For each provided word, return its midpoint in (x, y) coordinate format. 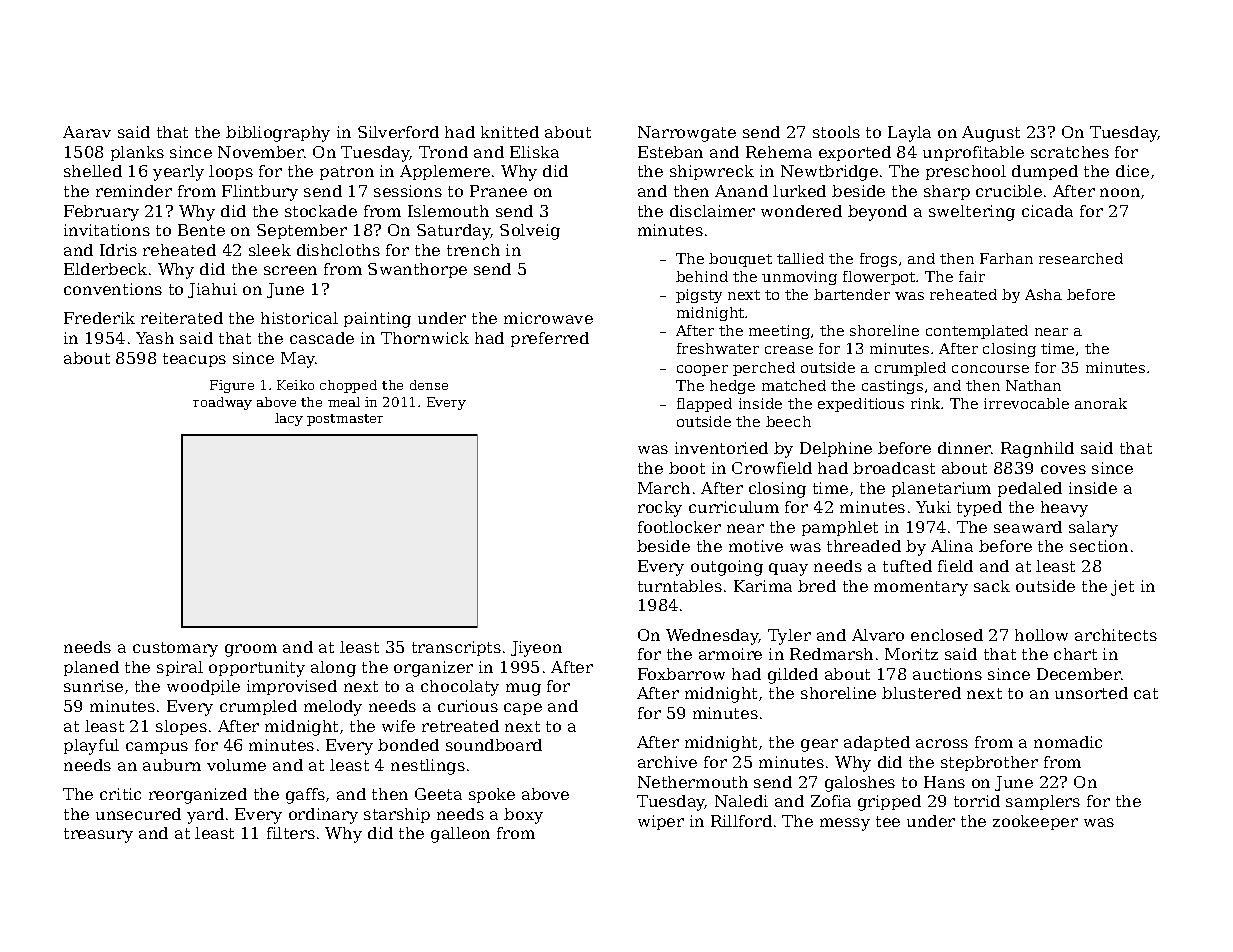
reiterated (182, 318)
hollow (1041, 635)
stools (836, 132)
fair (972, 276)
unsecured (138, 814)
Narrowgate (687, 134)
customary (175, 649)
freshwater (718, 348)
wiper (661, 822)
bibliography (278, 134)
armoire (730, 654)
